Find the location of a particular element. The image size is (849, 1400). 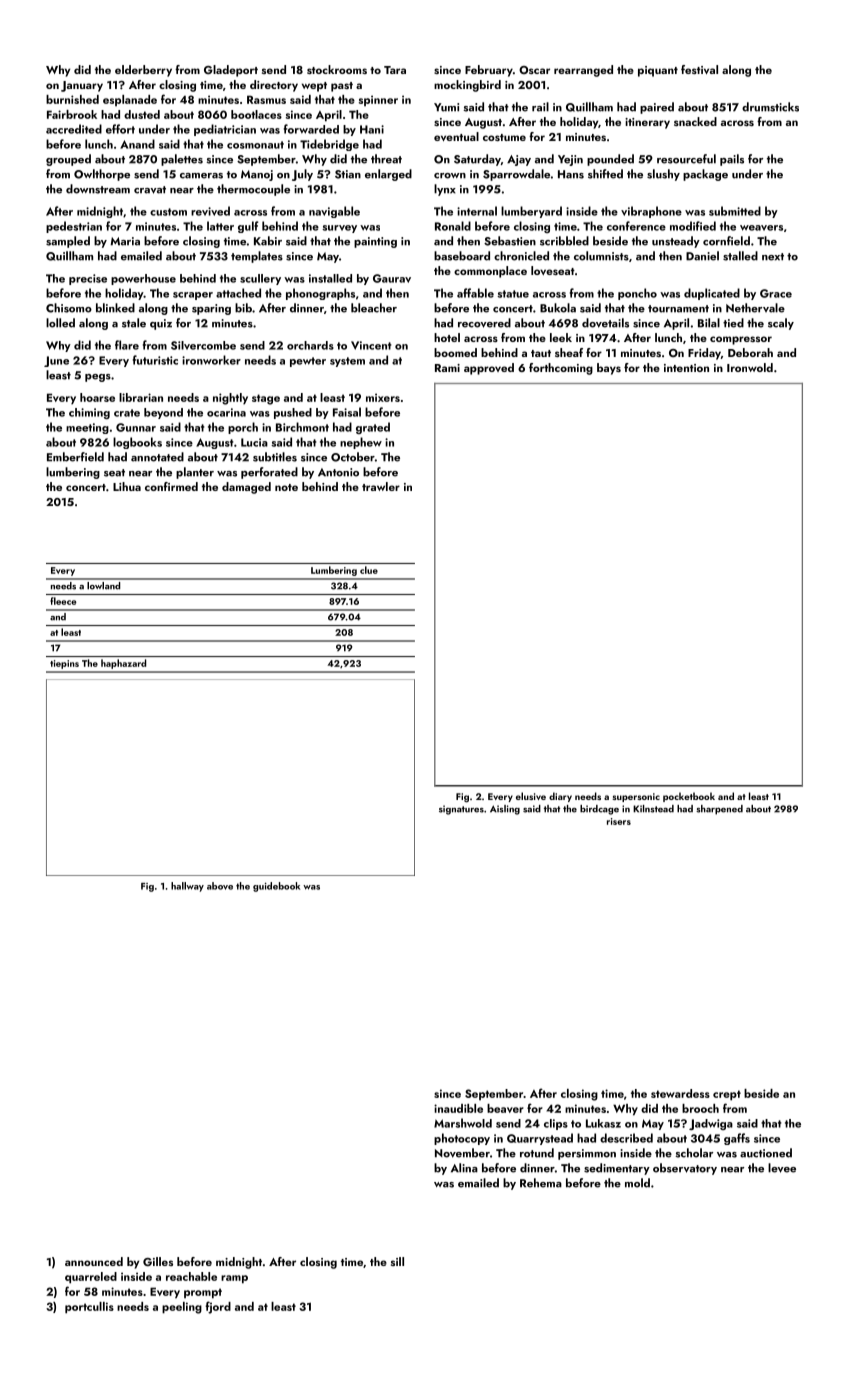

levee is located at coordinates (782, 1168).
